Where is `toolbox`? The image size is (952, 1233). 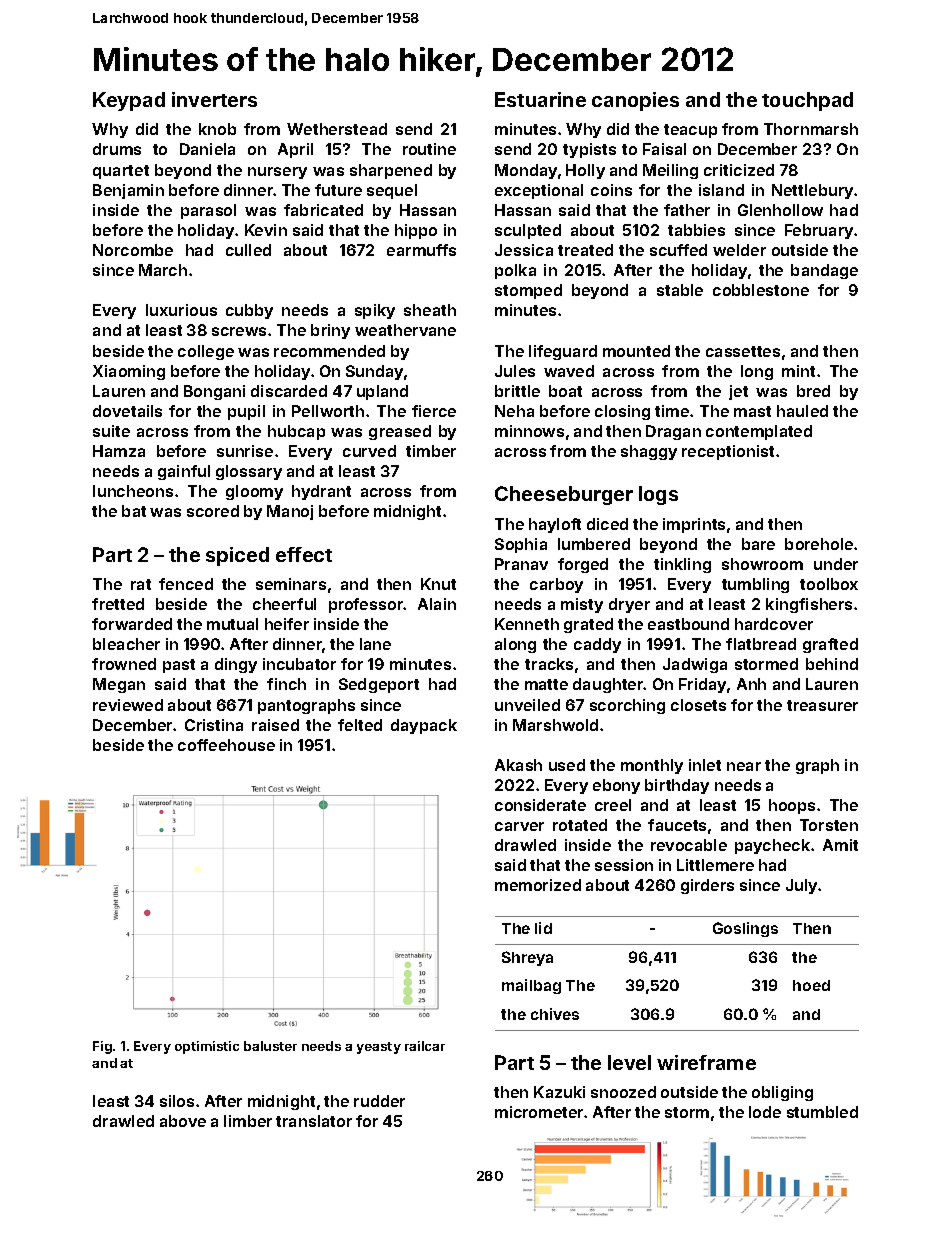
toolbox is located at coordinates (829, 584).
